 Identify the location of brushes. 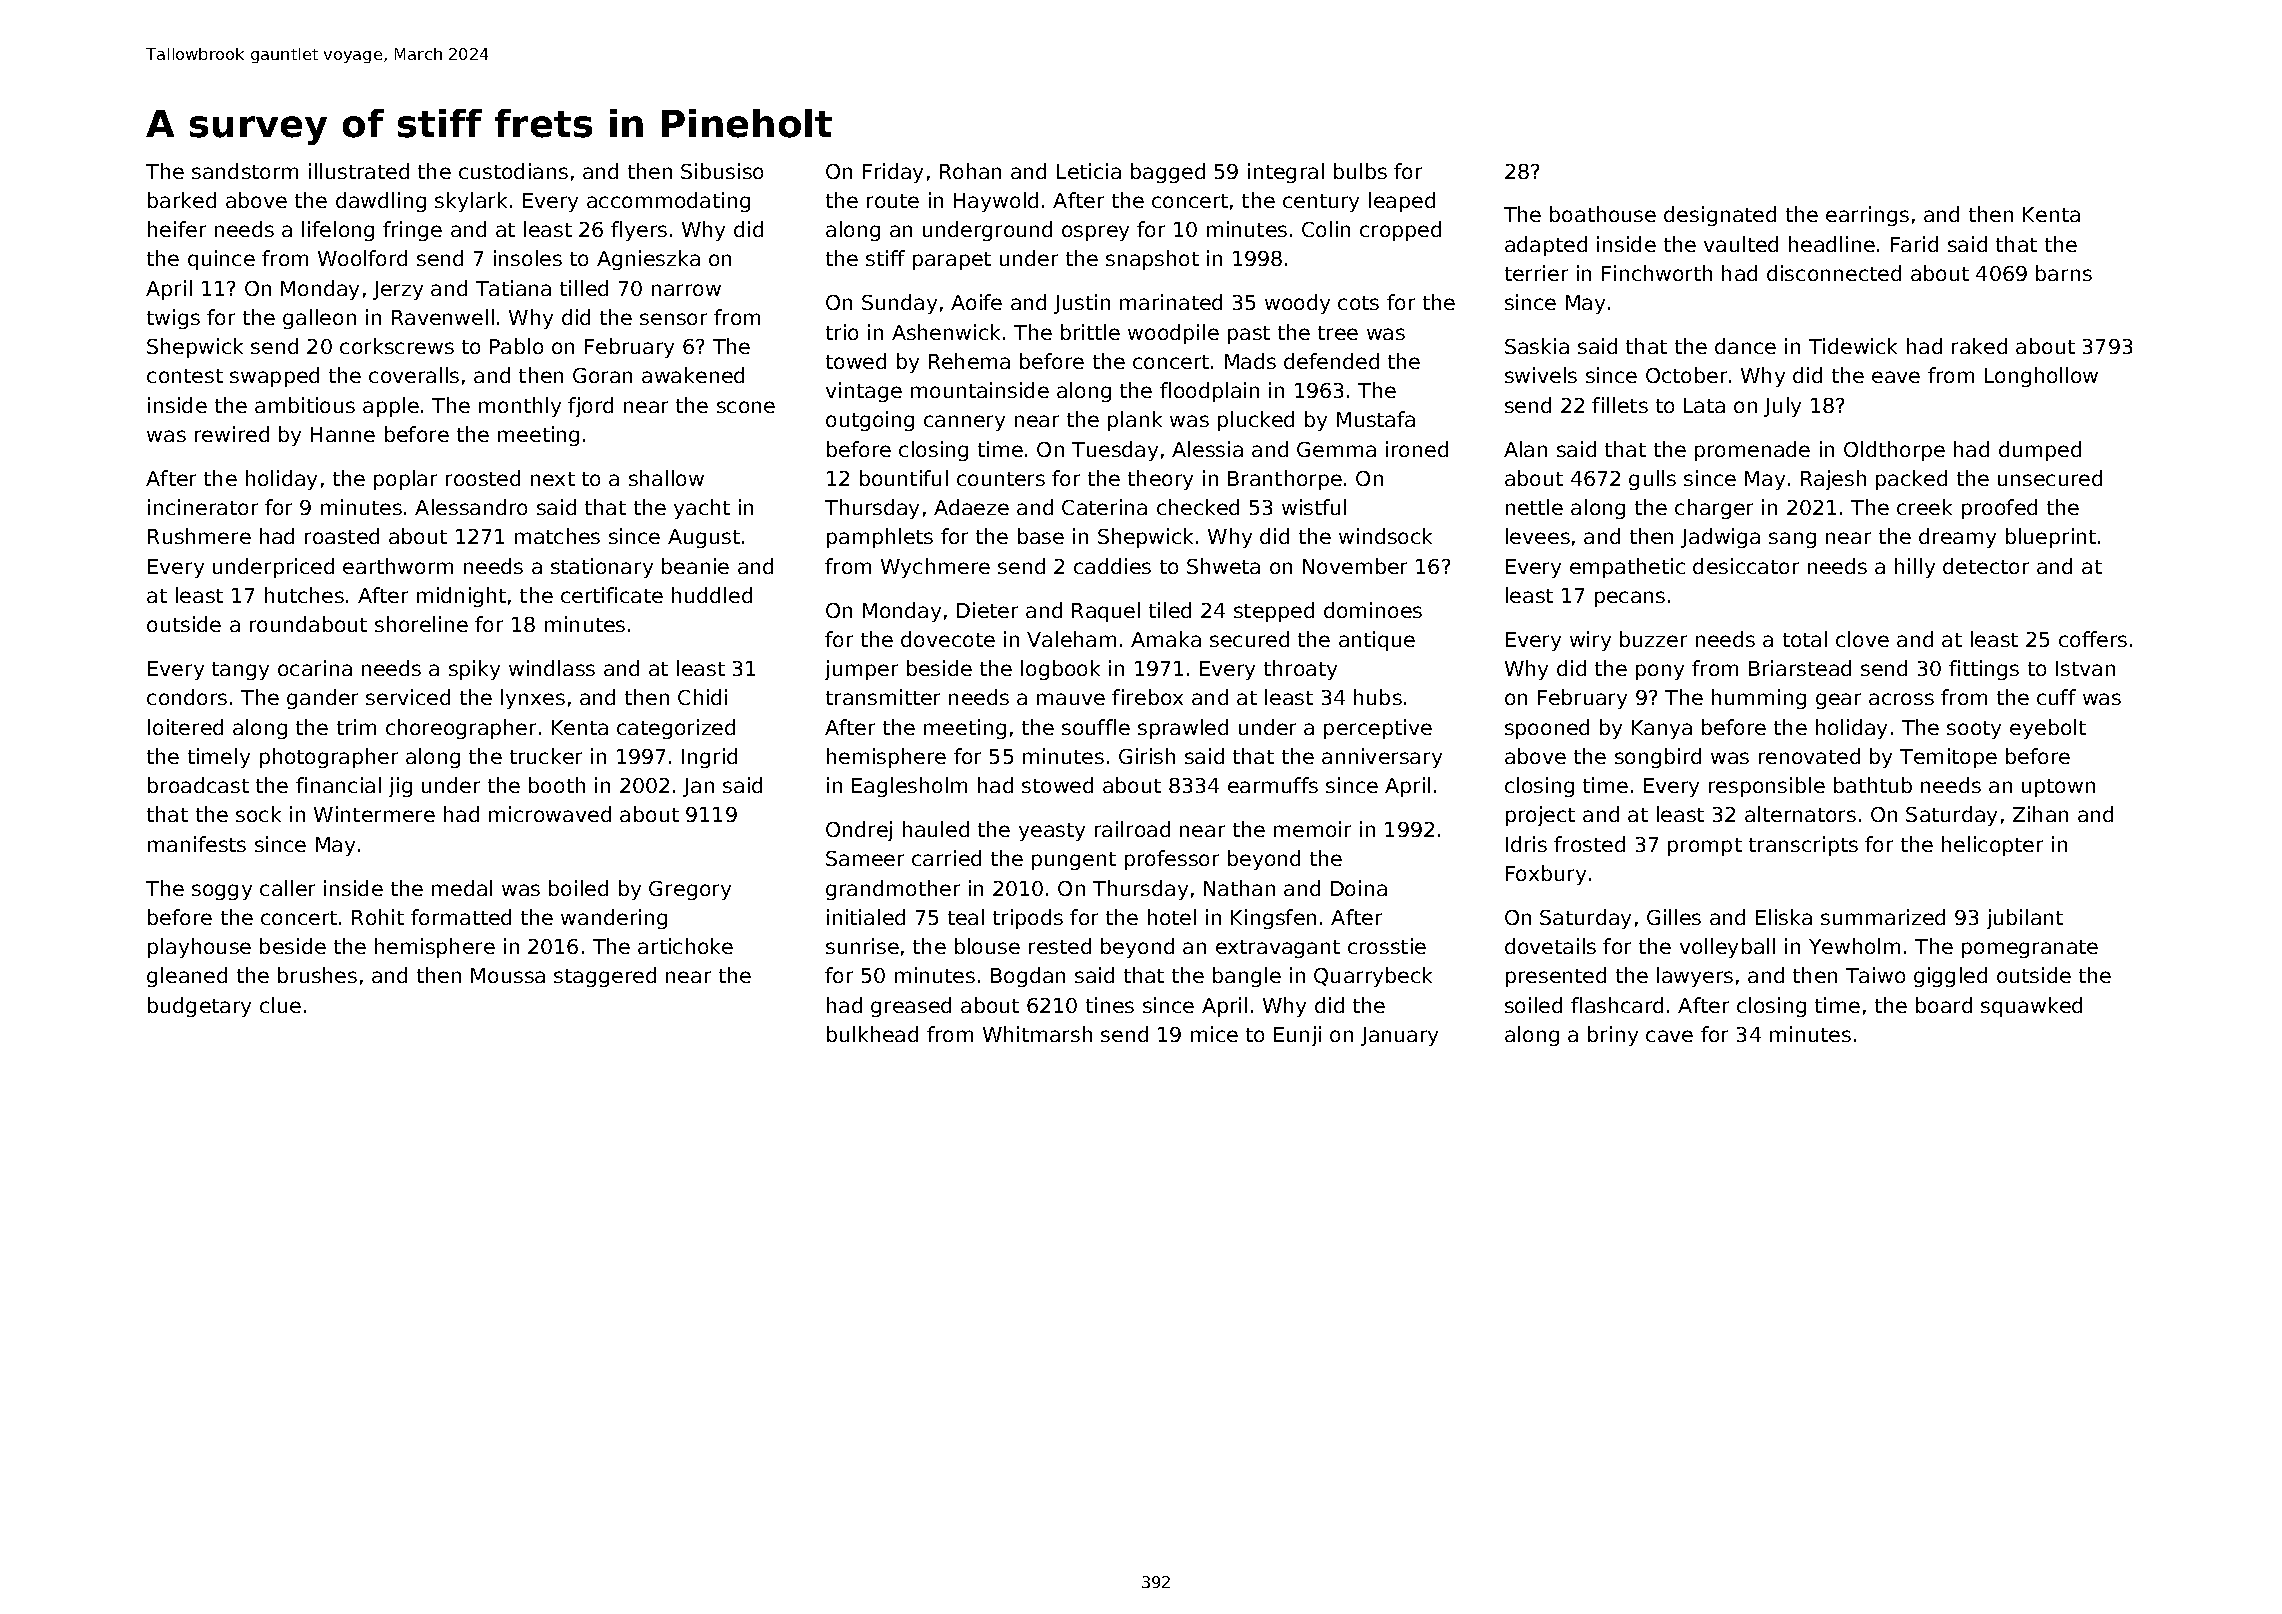
(317, 975).
